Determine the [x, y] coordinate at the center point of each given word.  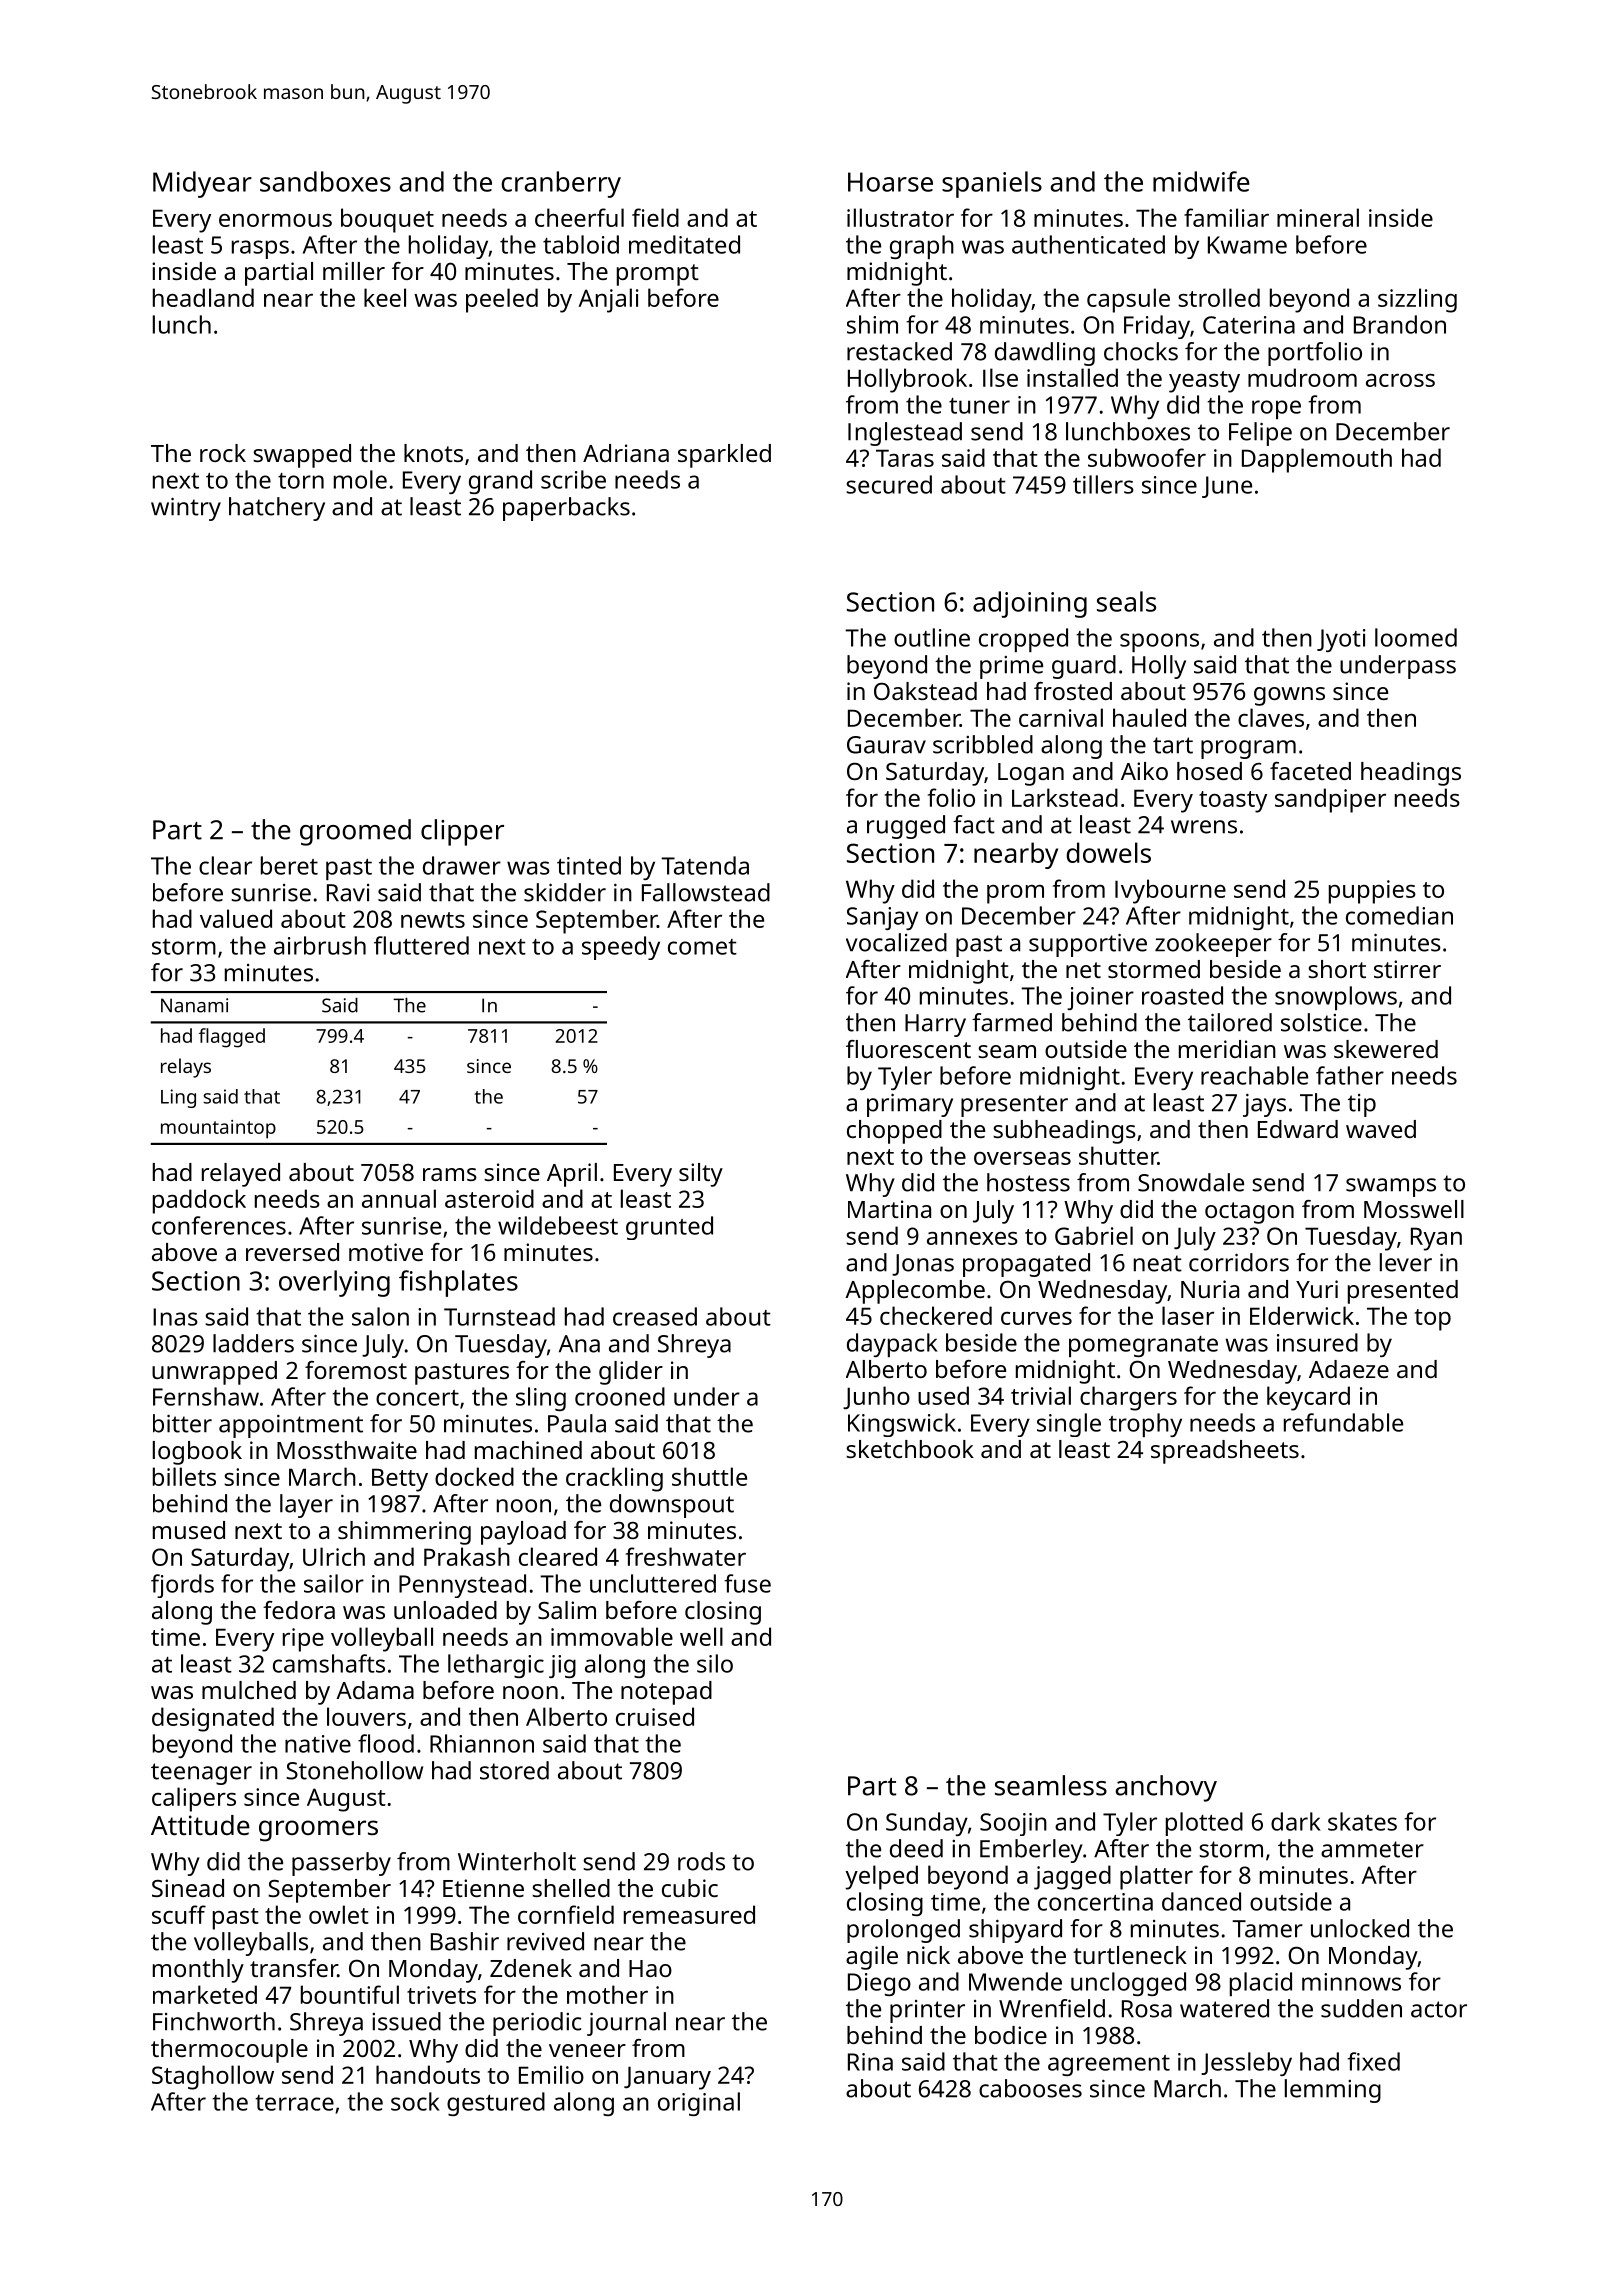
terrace [294, 2103]
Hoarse [890, 182]
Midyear [202, 184]
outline [932, 637]
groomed [355, 832]
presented [1403, 1292]
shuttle [709, 1476]
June [1227, 487]
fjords [182, 1586]
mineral [1318, 217]
